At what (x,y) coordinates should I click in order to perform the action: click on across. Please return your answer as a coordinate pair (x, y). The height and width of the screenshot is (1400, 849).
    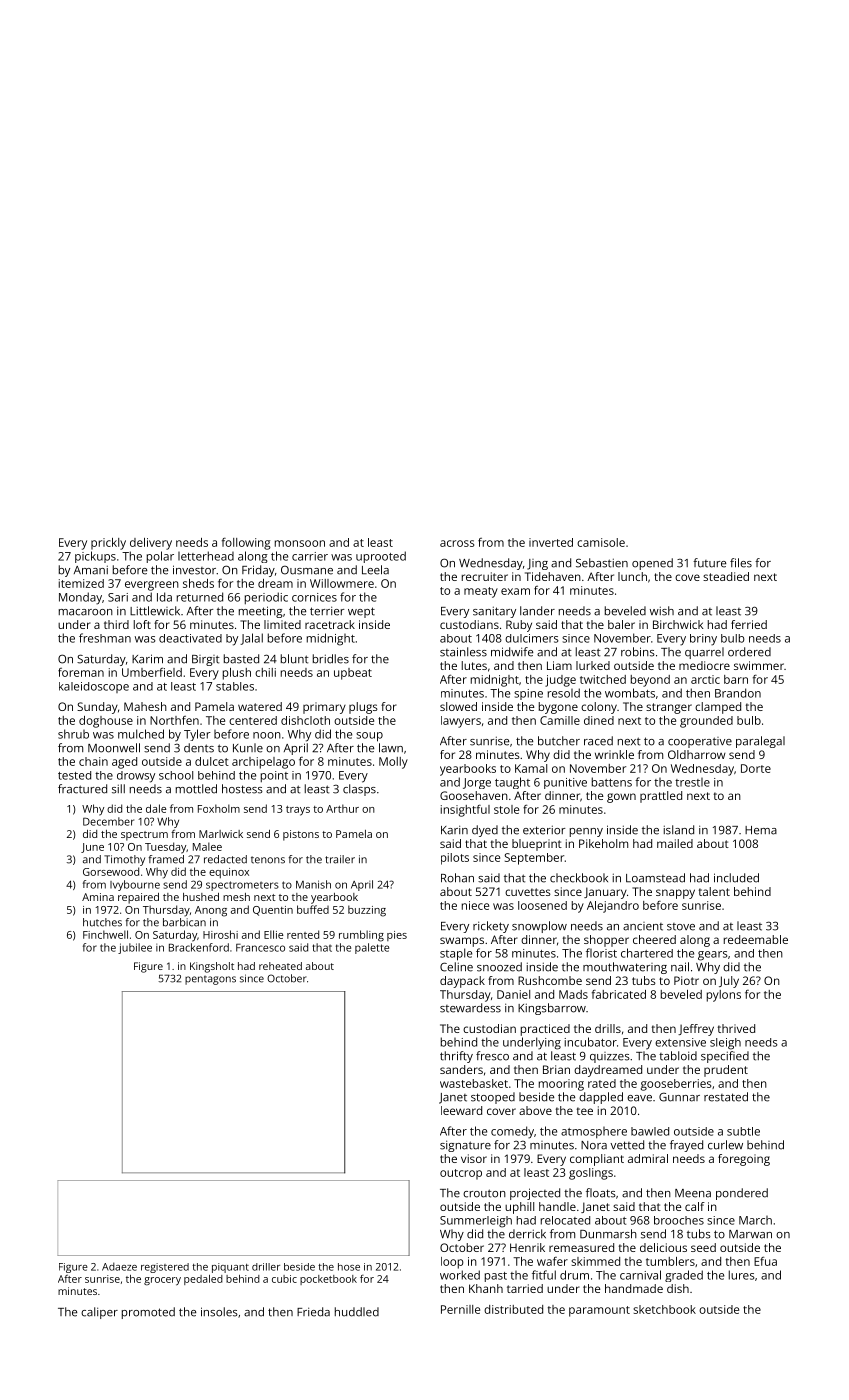
    Looking at the image, I should click on (457, 543).
